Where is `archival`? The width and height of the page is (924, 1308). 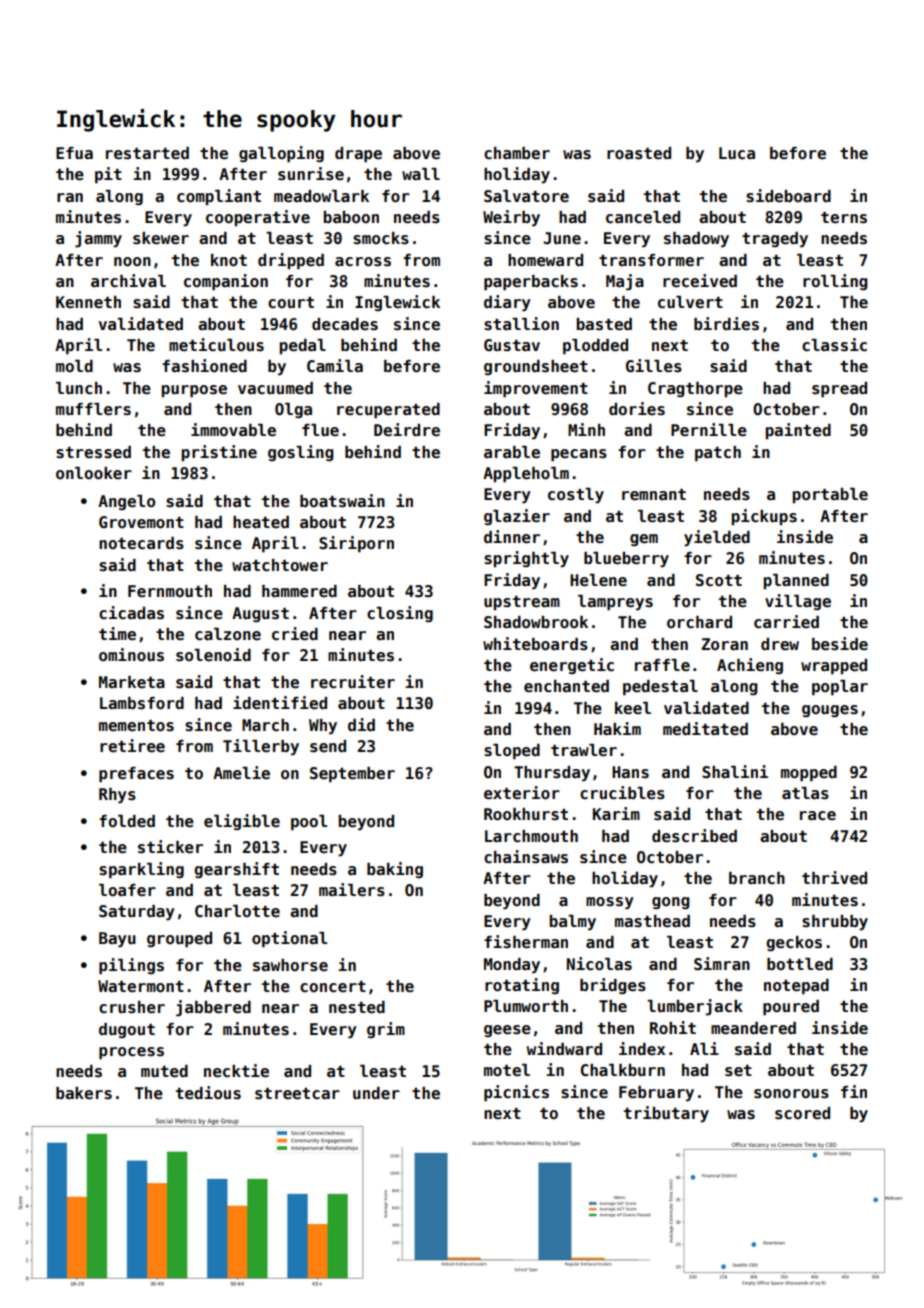 archival is located at coordinates (128, 280).
